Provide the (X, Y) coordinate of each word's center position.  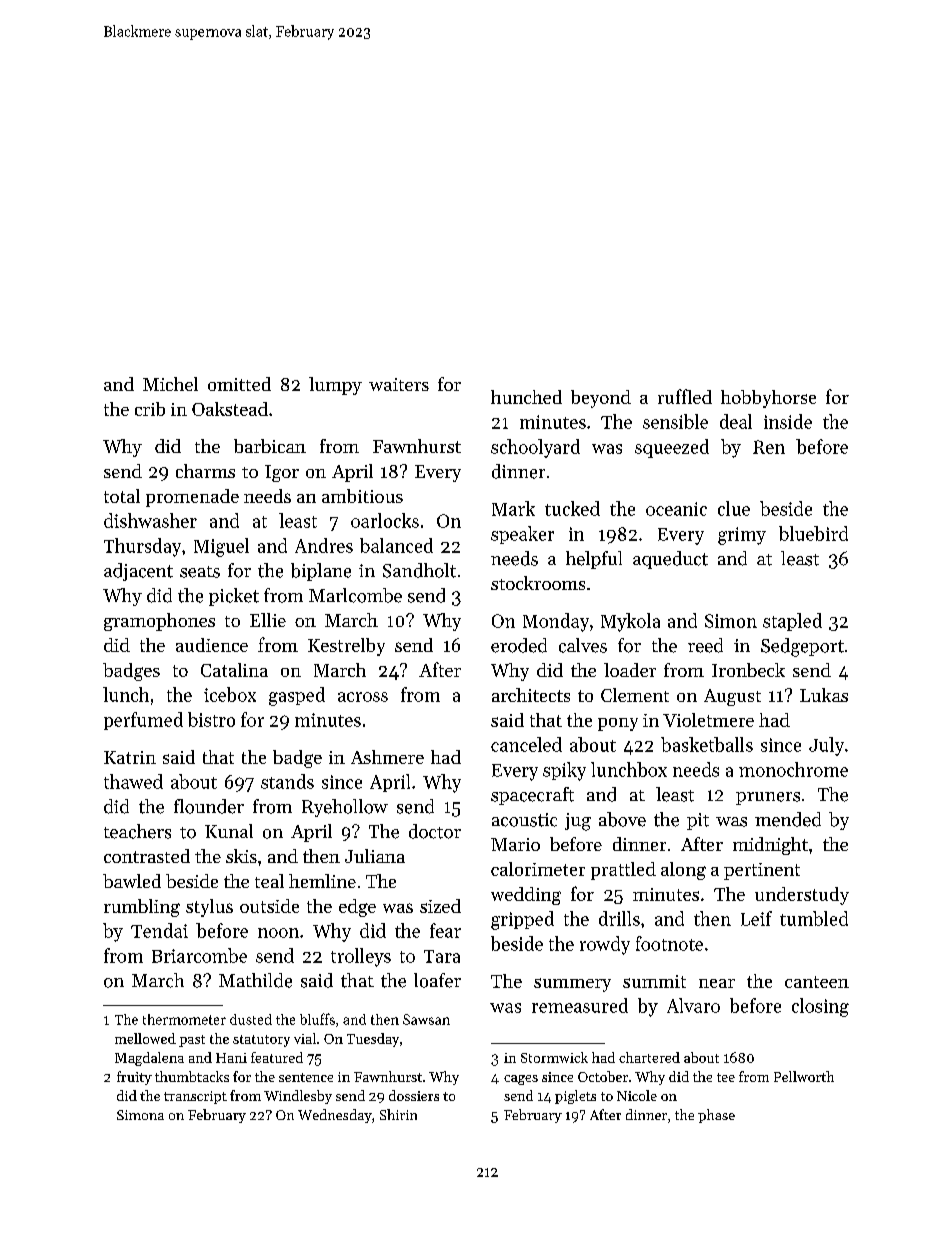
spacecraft (532, 796)
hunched (526, 397)
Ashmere (387, 757)
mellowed (145, 1038)
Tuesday (373, 1040)
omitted (239, 384)
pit (698, 821)
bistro (211, 719)
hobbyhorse (768, 399)
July (826, 746)
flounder (209, 806)
